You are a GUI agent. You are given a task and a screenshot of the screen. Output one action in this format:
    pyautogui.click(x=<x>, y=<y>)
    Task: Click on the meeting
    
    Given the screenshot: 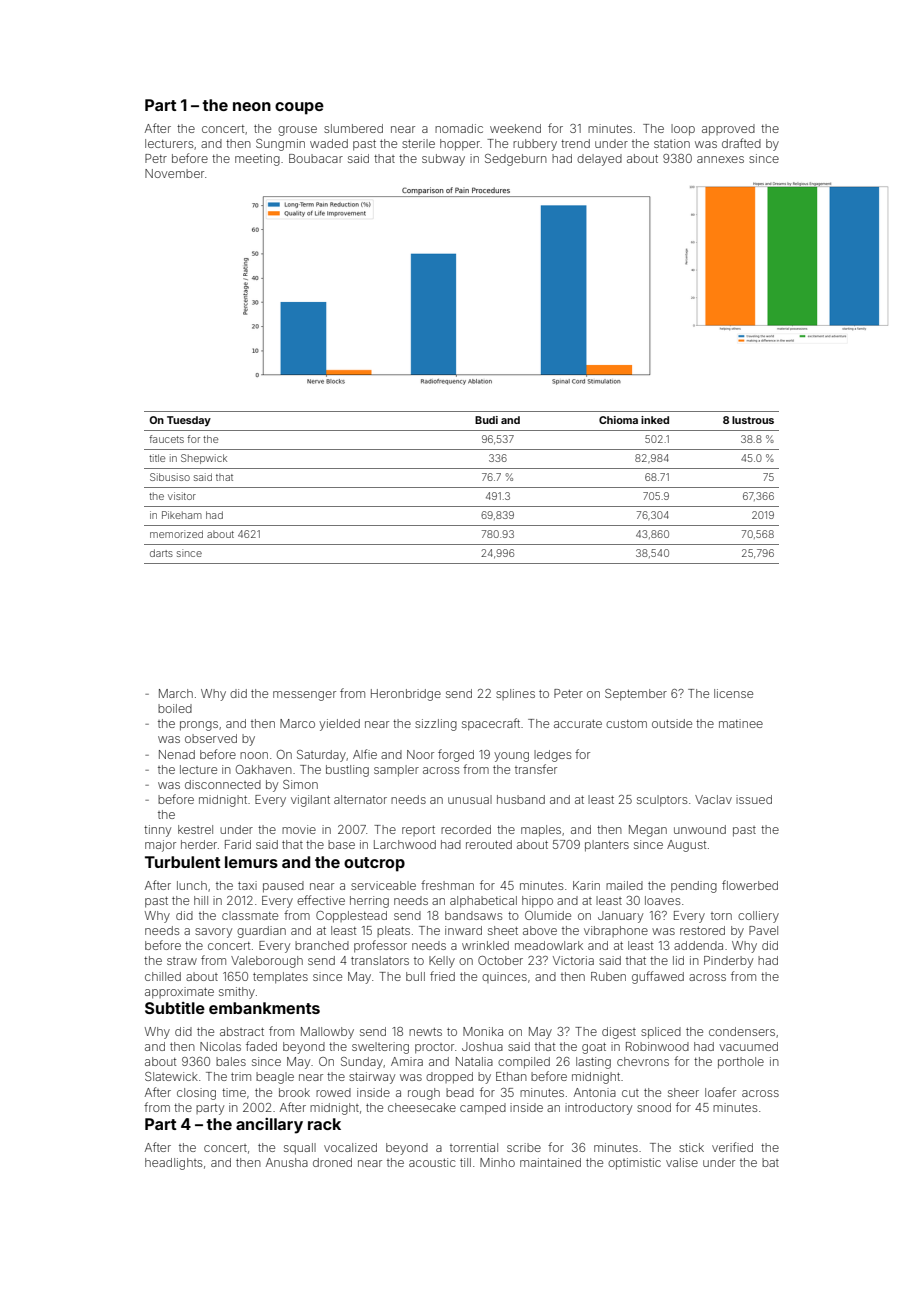 What is the action you would take?
    pyautogui.click(x=257, y=160)
